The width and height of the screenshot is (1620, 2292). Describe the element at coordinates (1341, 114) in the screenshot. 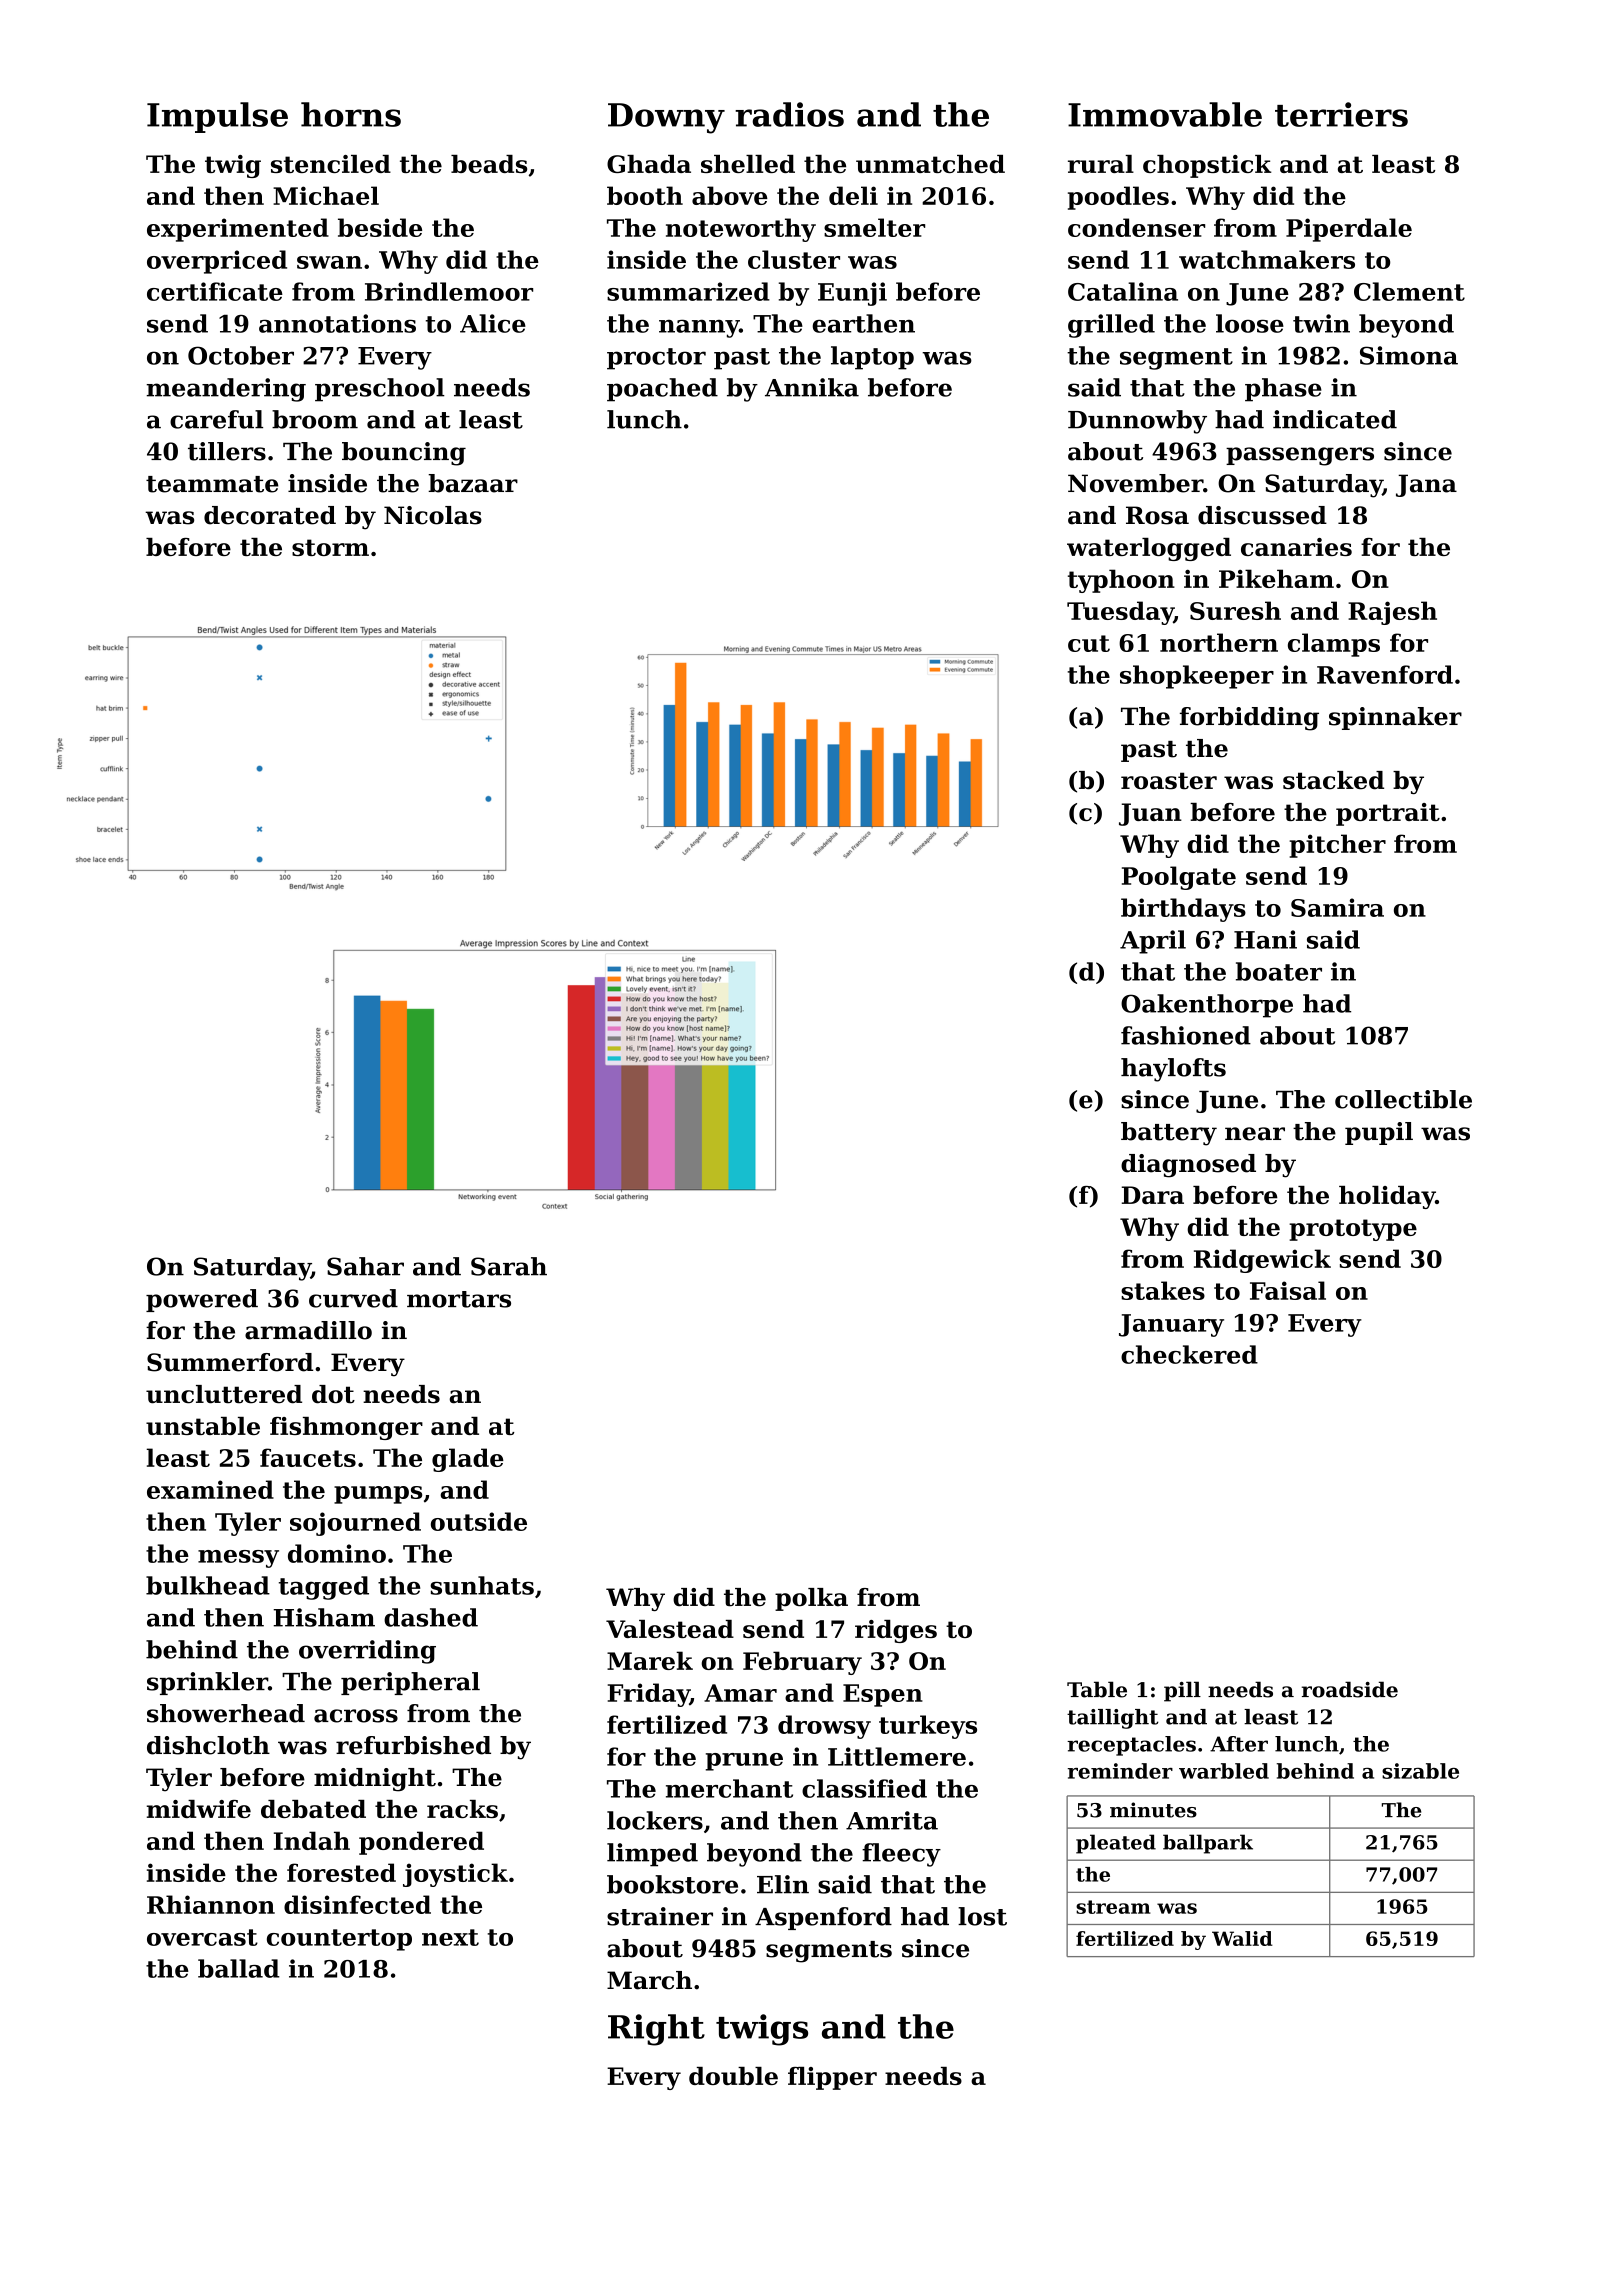

I see `terriers` at that location.
